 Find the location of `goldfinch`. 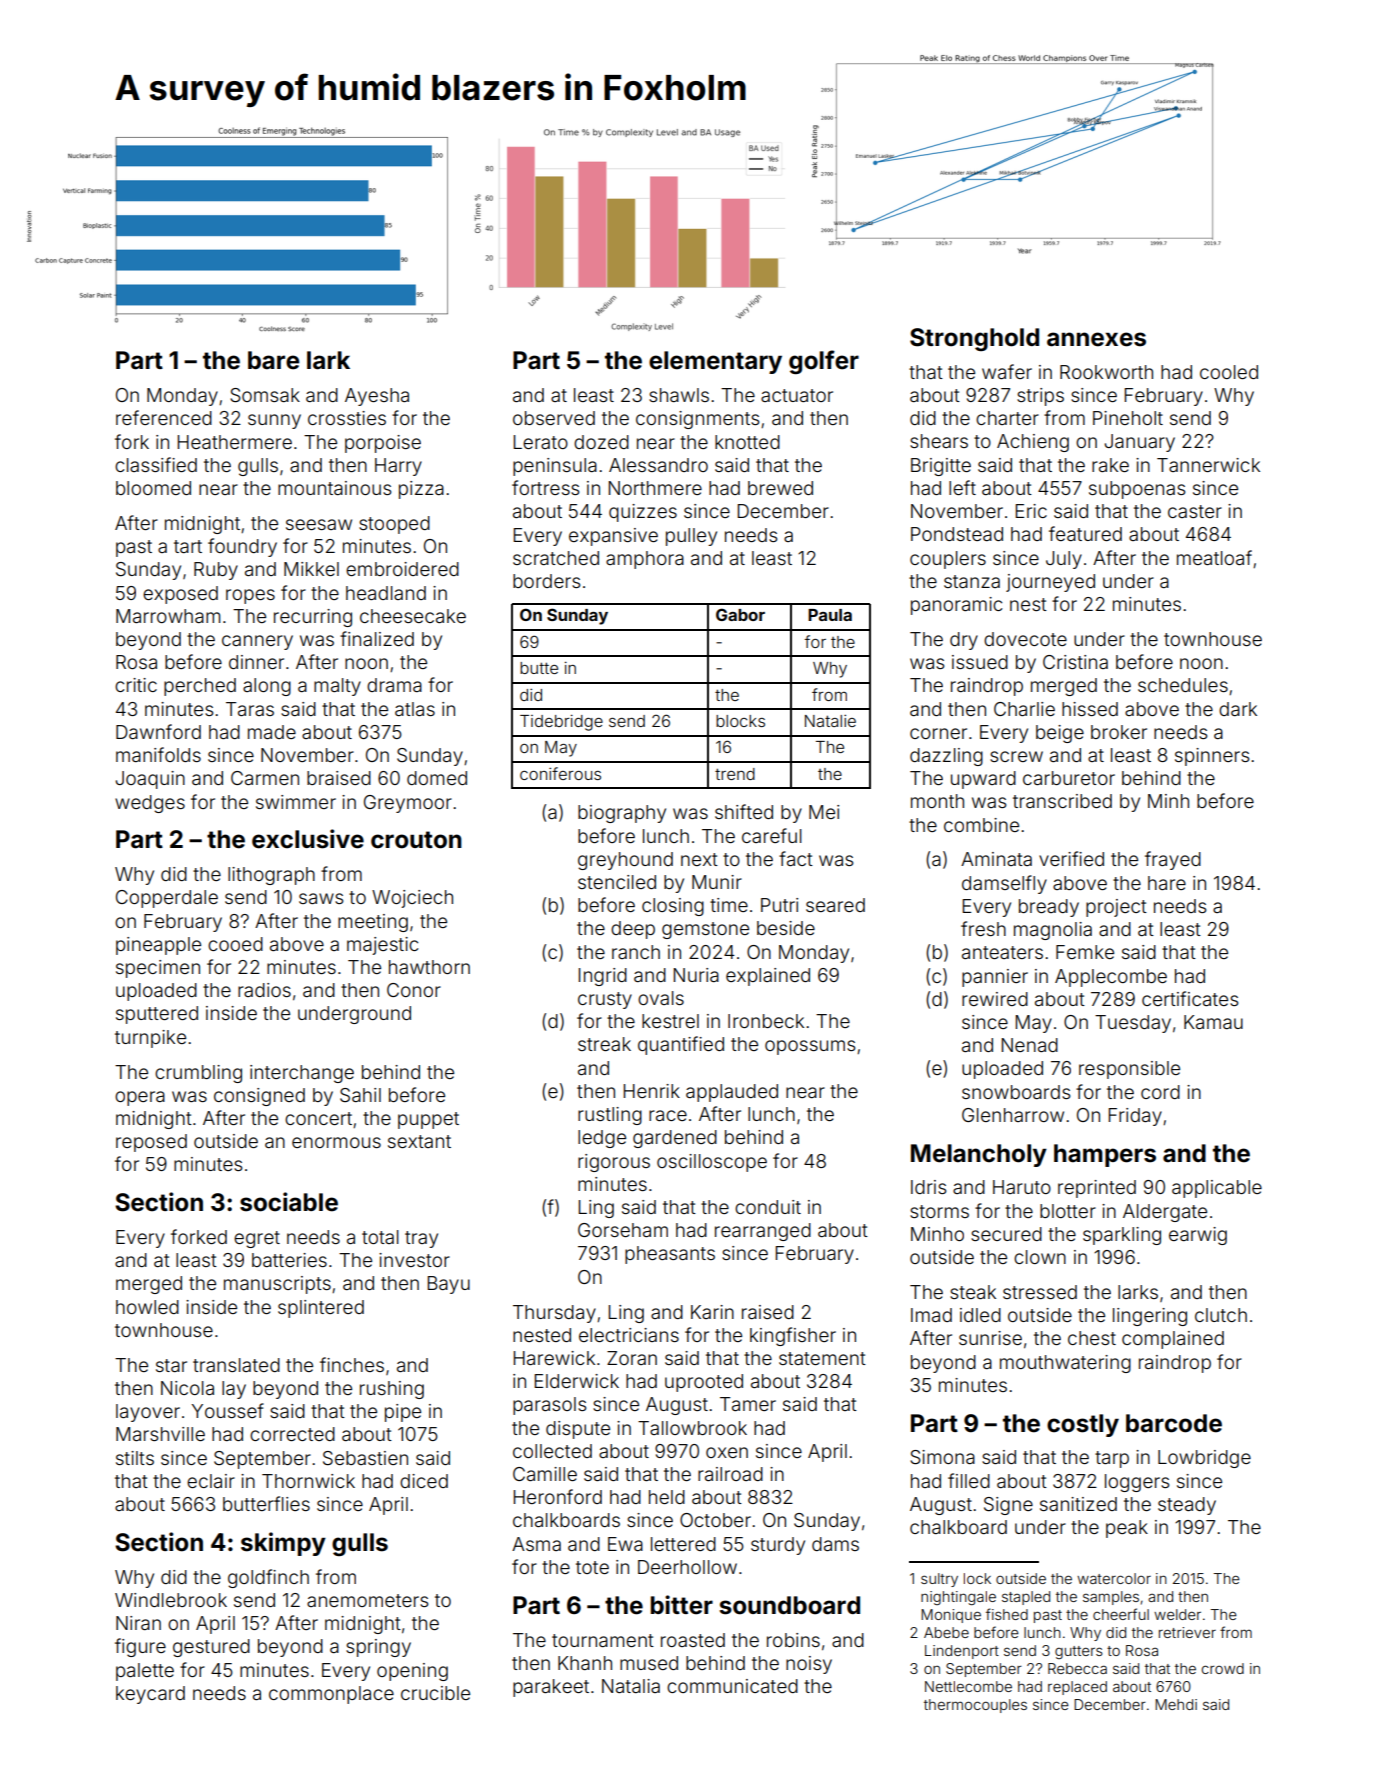

goldfinch is located at coordinates (268, 1578).
